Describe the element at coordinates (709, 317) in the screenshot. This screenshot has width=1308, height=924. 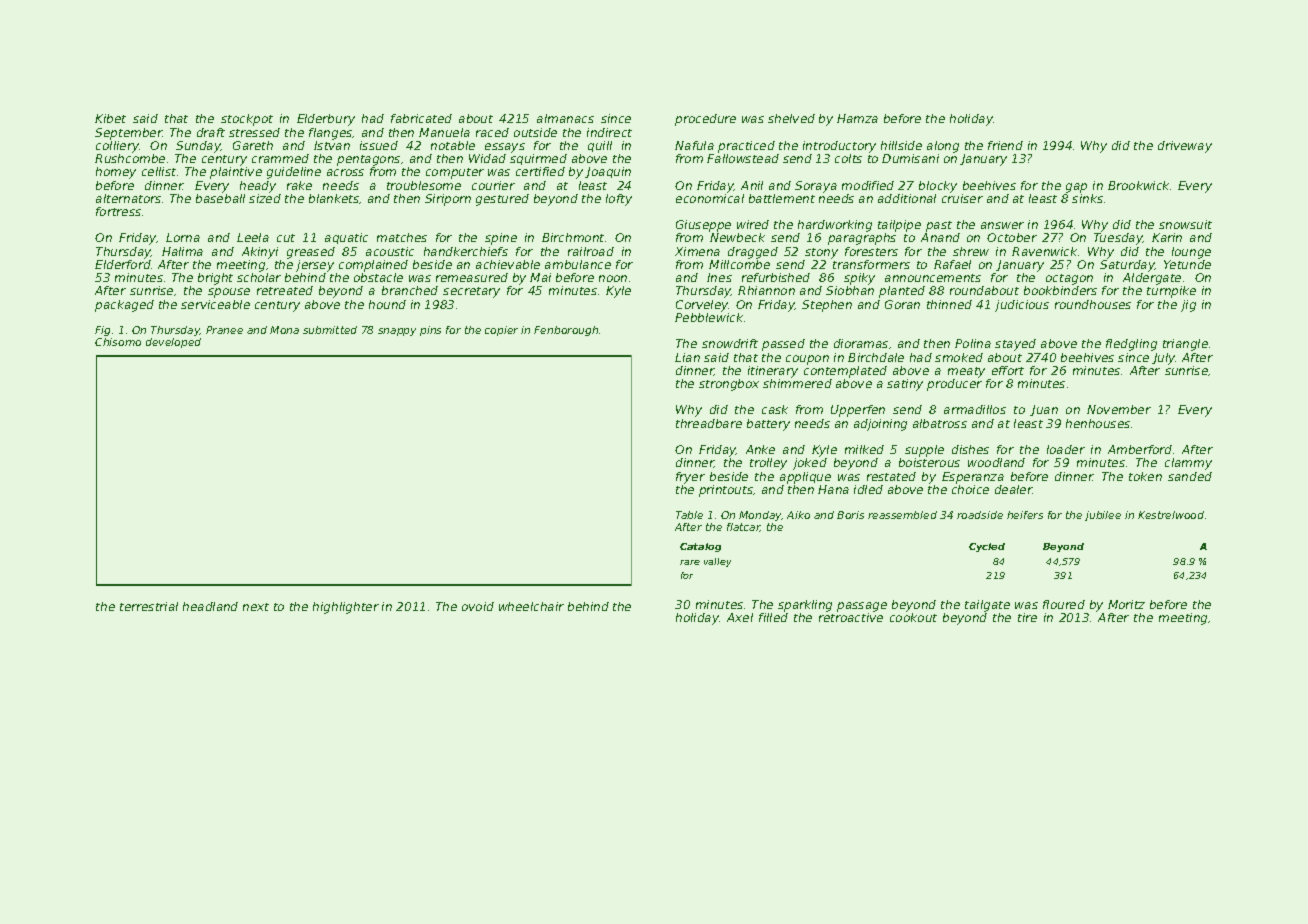
I see `Pebblewick` at that location.
